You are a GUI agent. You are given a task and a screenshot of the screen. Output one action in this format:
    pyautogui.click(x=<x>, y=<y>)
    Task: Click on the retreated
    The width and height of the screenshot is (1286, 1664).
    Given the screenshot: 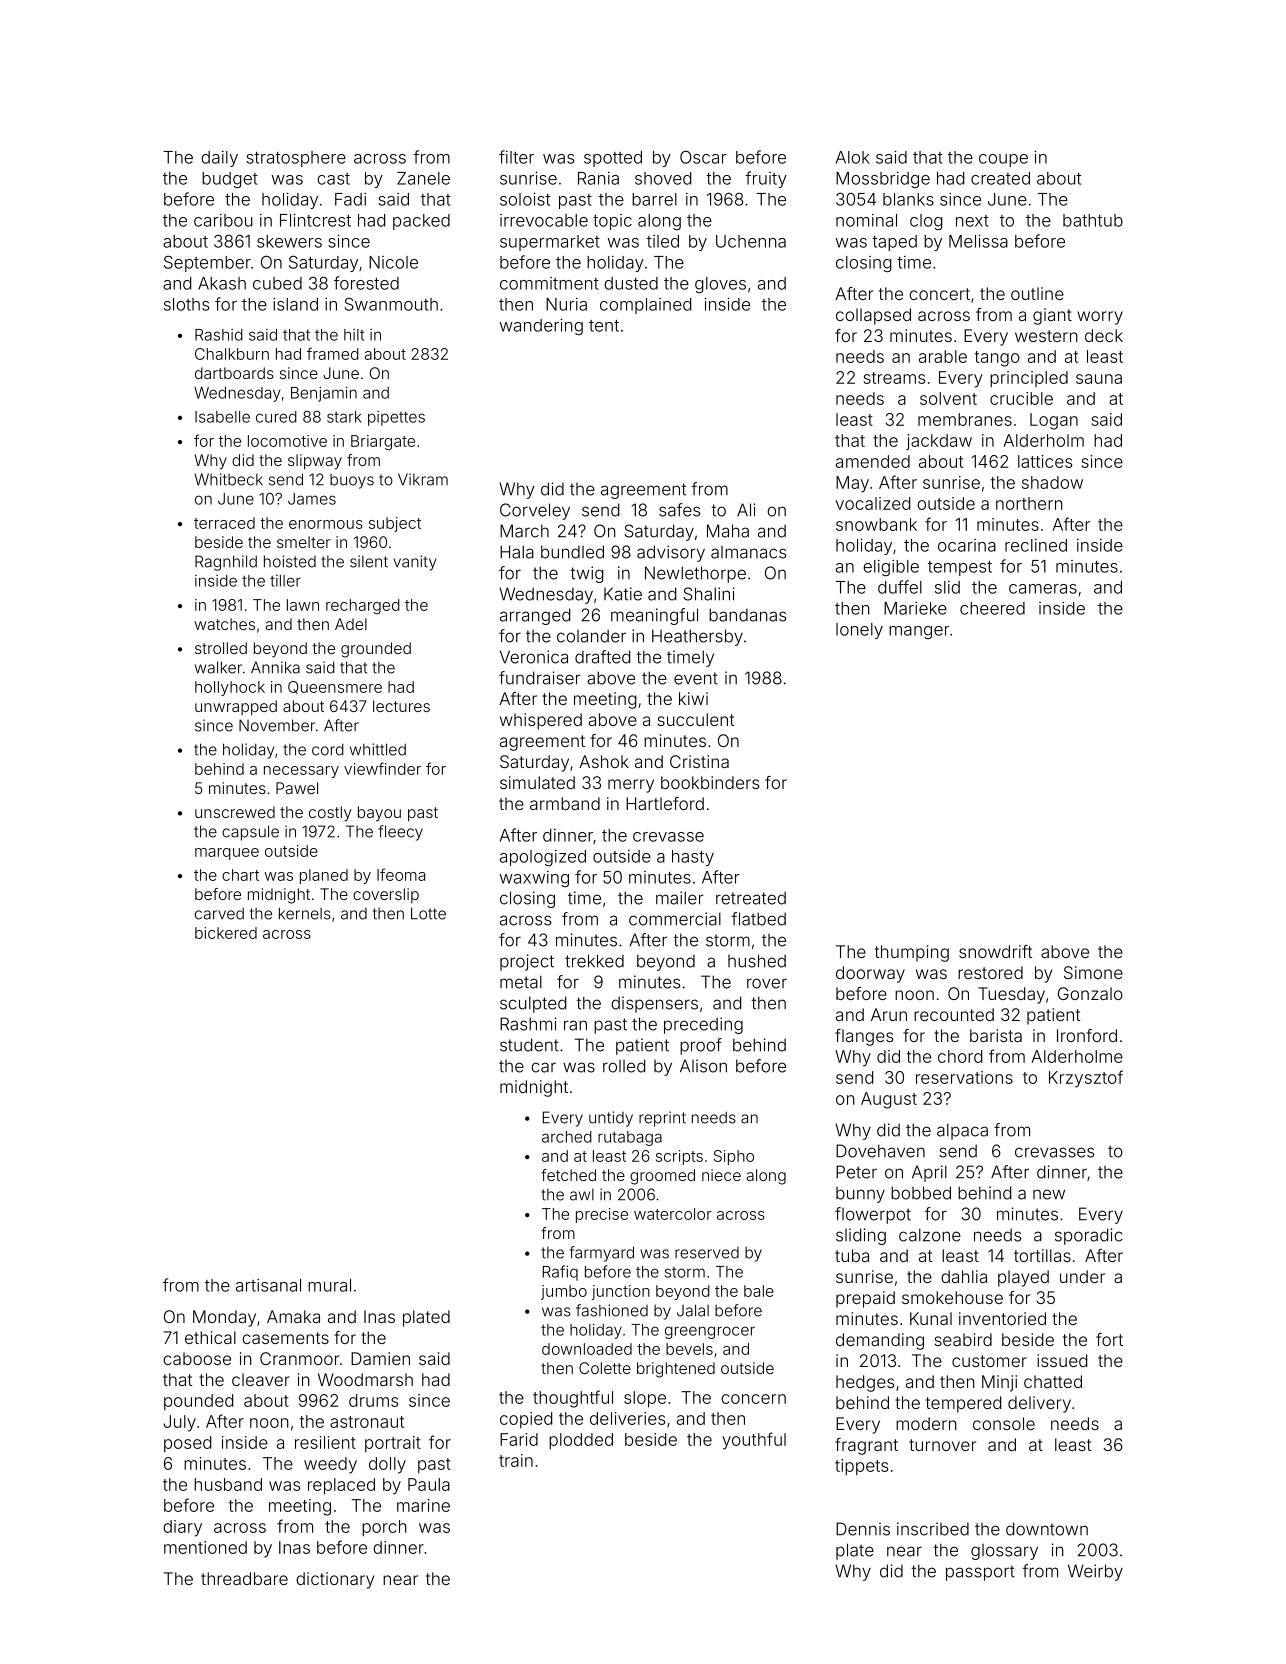 What is the action you would take?
    pyautogui.click(x=751, y=898)
